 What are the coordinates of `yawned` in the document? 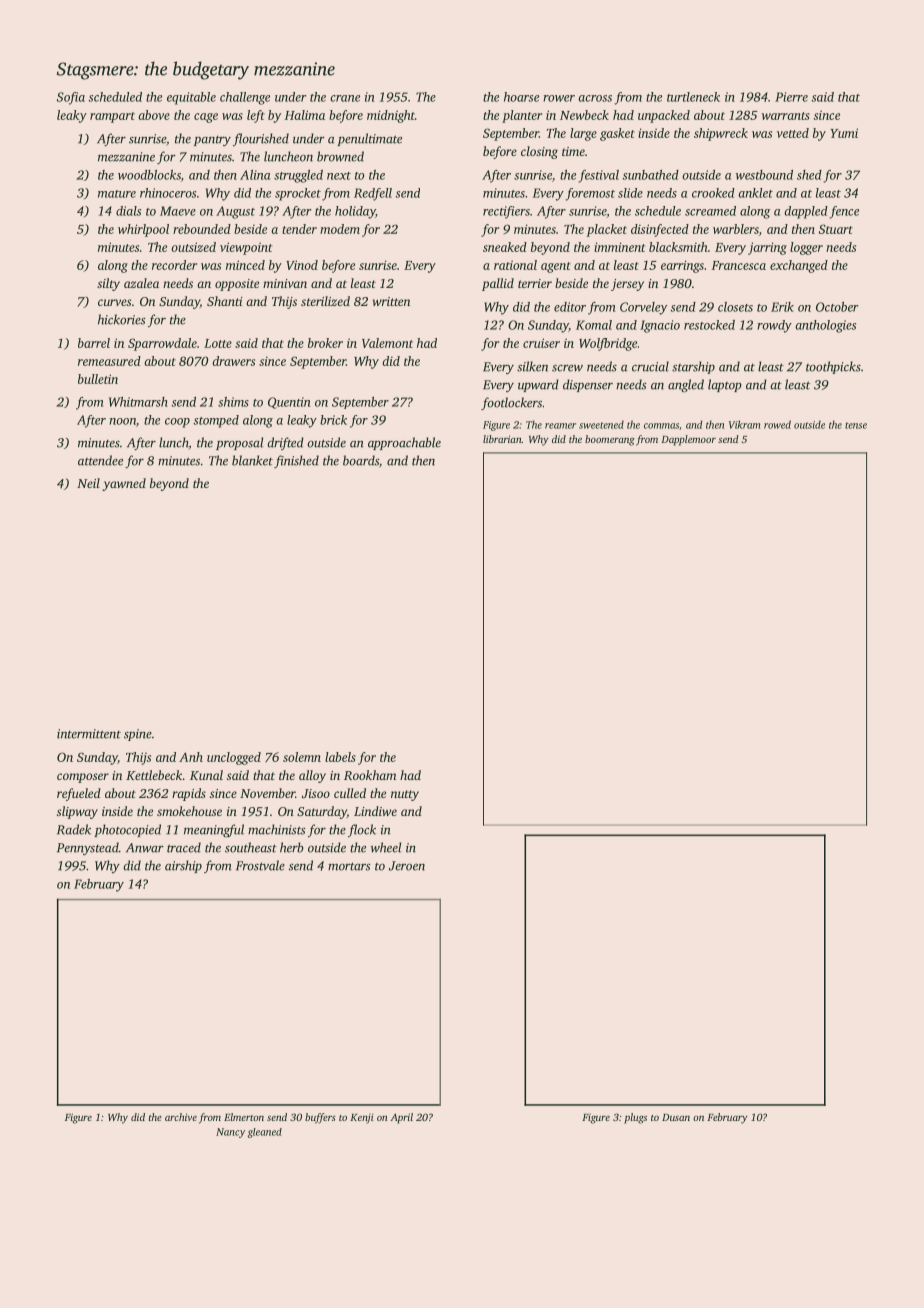 It's located at (124, 484).
